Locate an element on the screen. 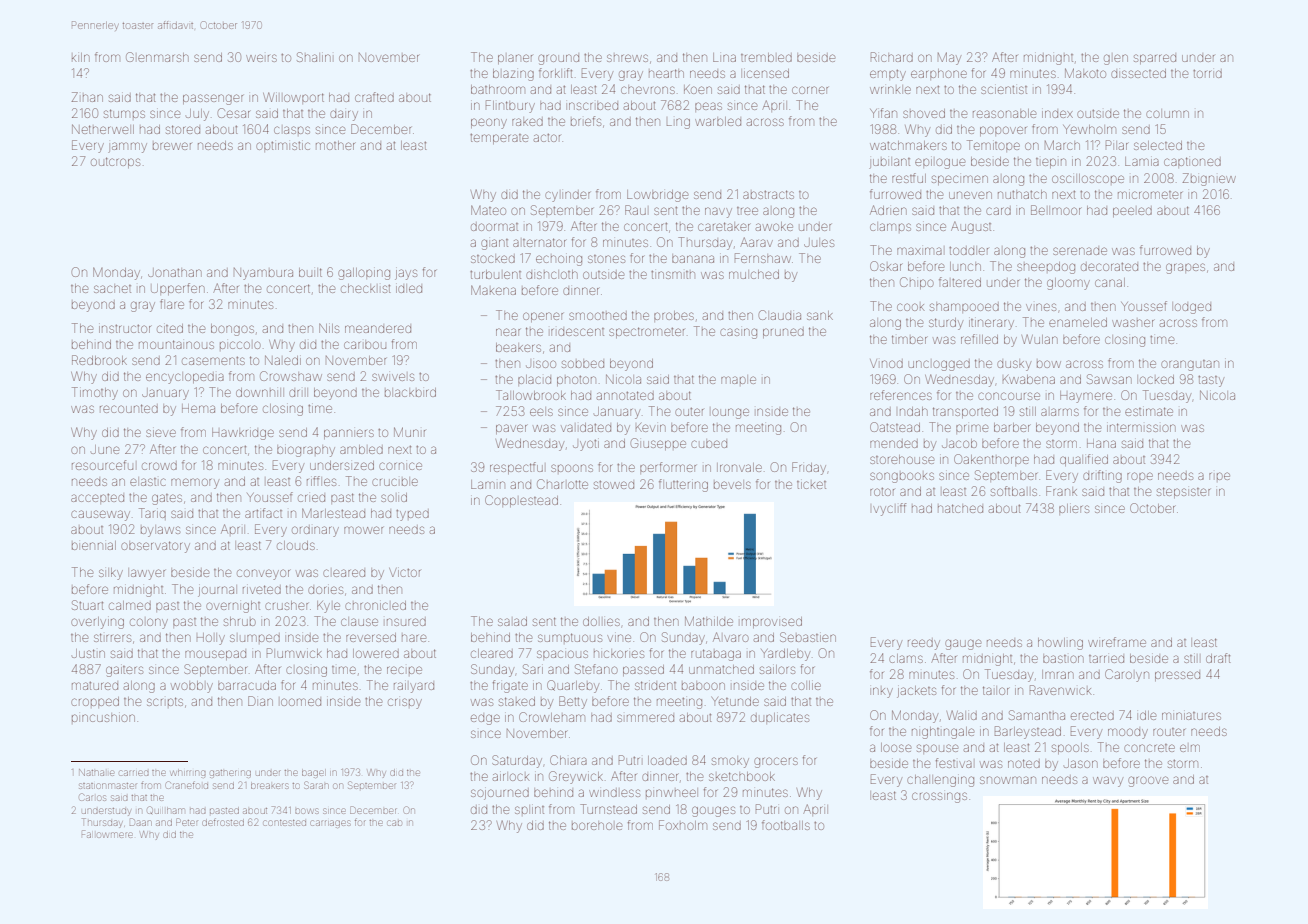 The height and width of the screenshot is (924, 1308). contested is located at coordinates (284, 823).
